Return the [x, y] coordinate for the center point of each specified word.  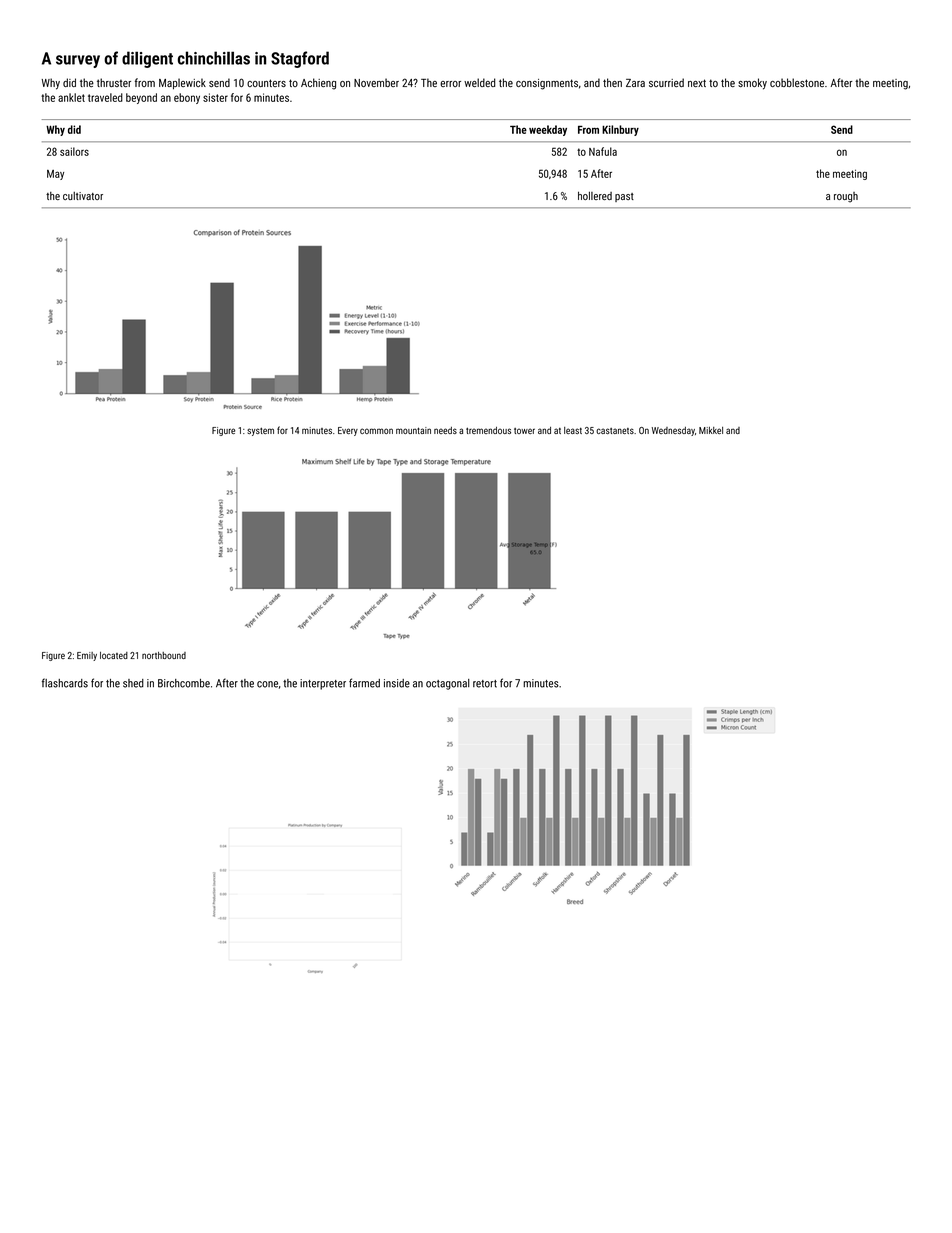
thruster [114, 82]
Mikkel [711, 430]
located [114, 655]
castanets [615, 431]
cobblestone [797, 82]
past [624, 197]
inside [397, 683]
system [260, 431]
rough [846, 197]
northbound [164, 655]
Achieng [318, 84]
